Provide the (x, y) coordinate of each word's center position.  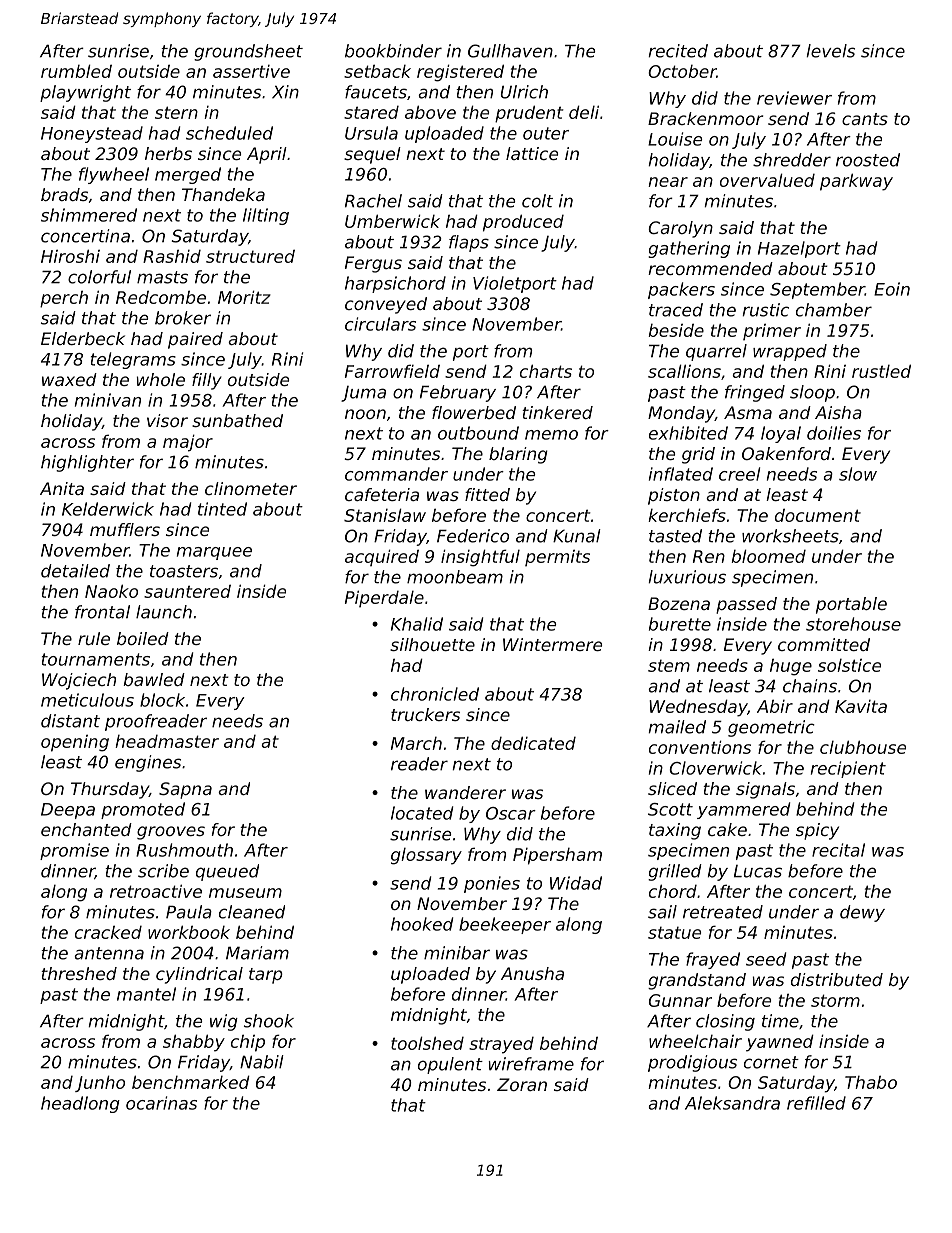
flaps (469, 243)
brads (64, 194)
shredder (792, 160)
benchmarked (191, 1082)
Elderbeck (83, 338)
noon (365, 414)
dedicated (533, 743)
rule (94, 638)
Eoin (892, 289)
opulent (450, 1065)
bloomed (769, 556)
